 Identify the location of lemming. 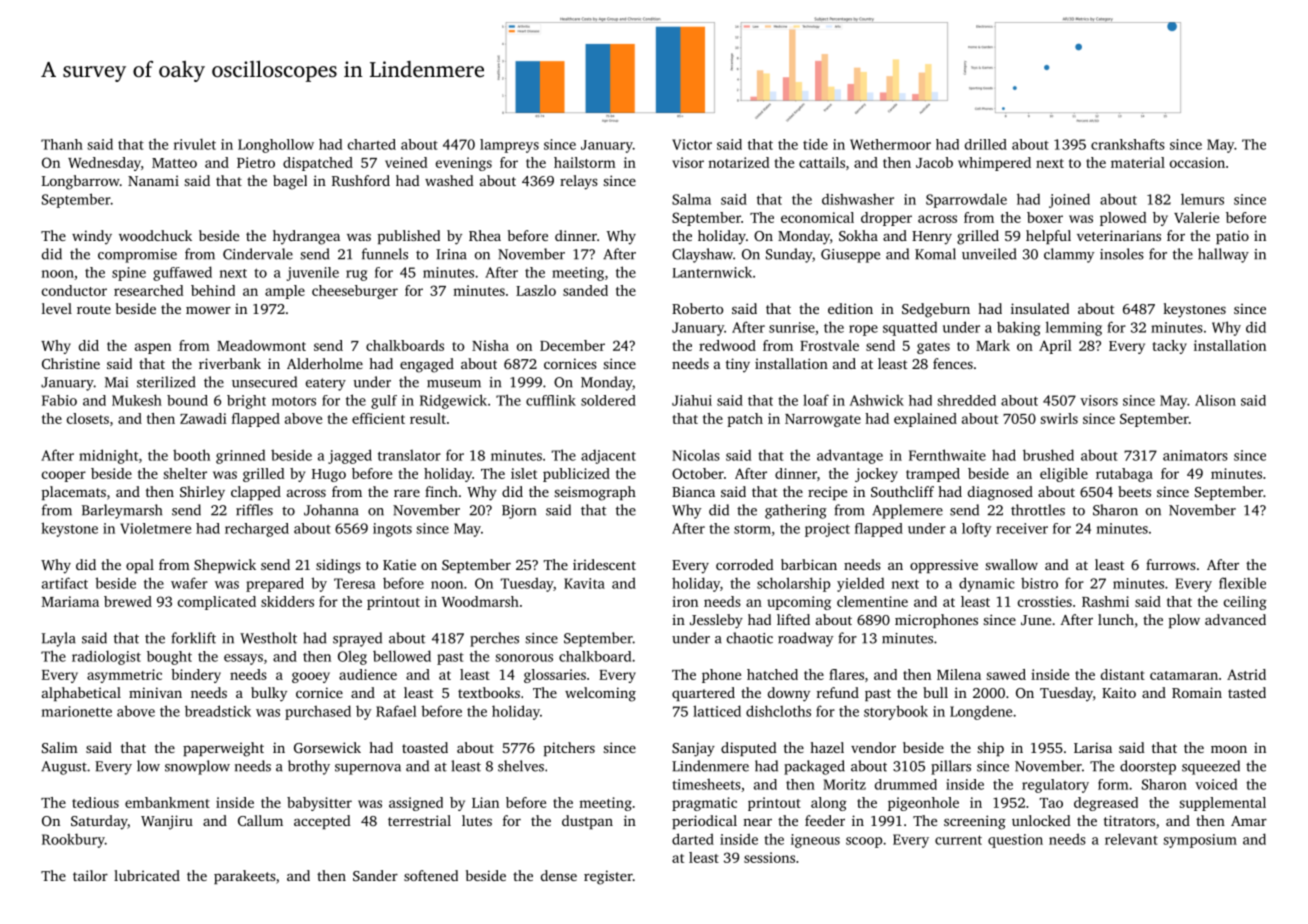
(1074, 328).
